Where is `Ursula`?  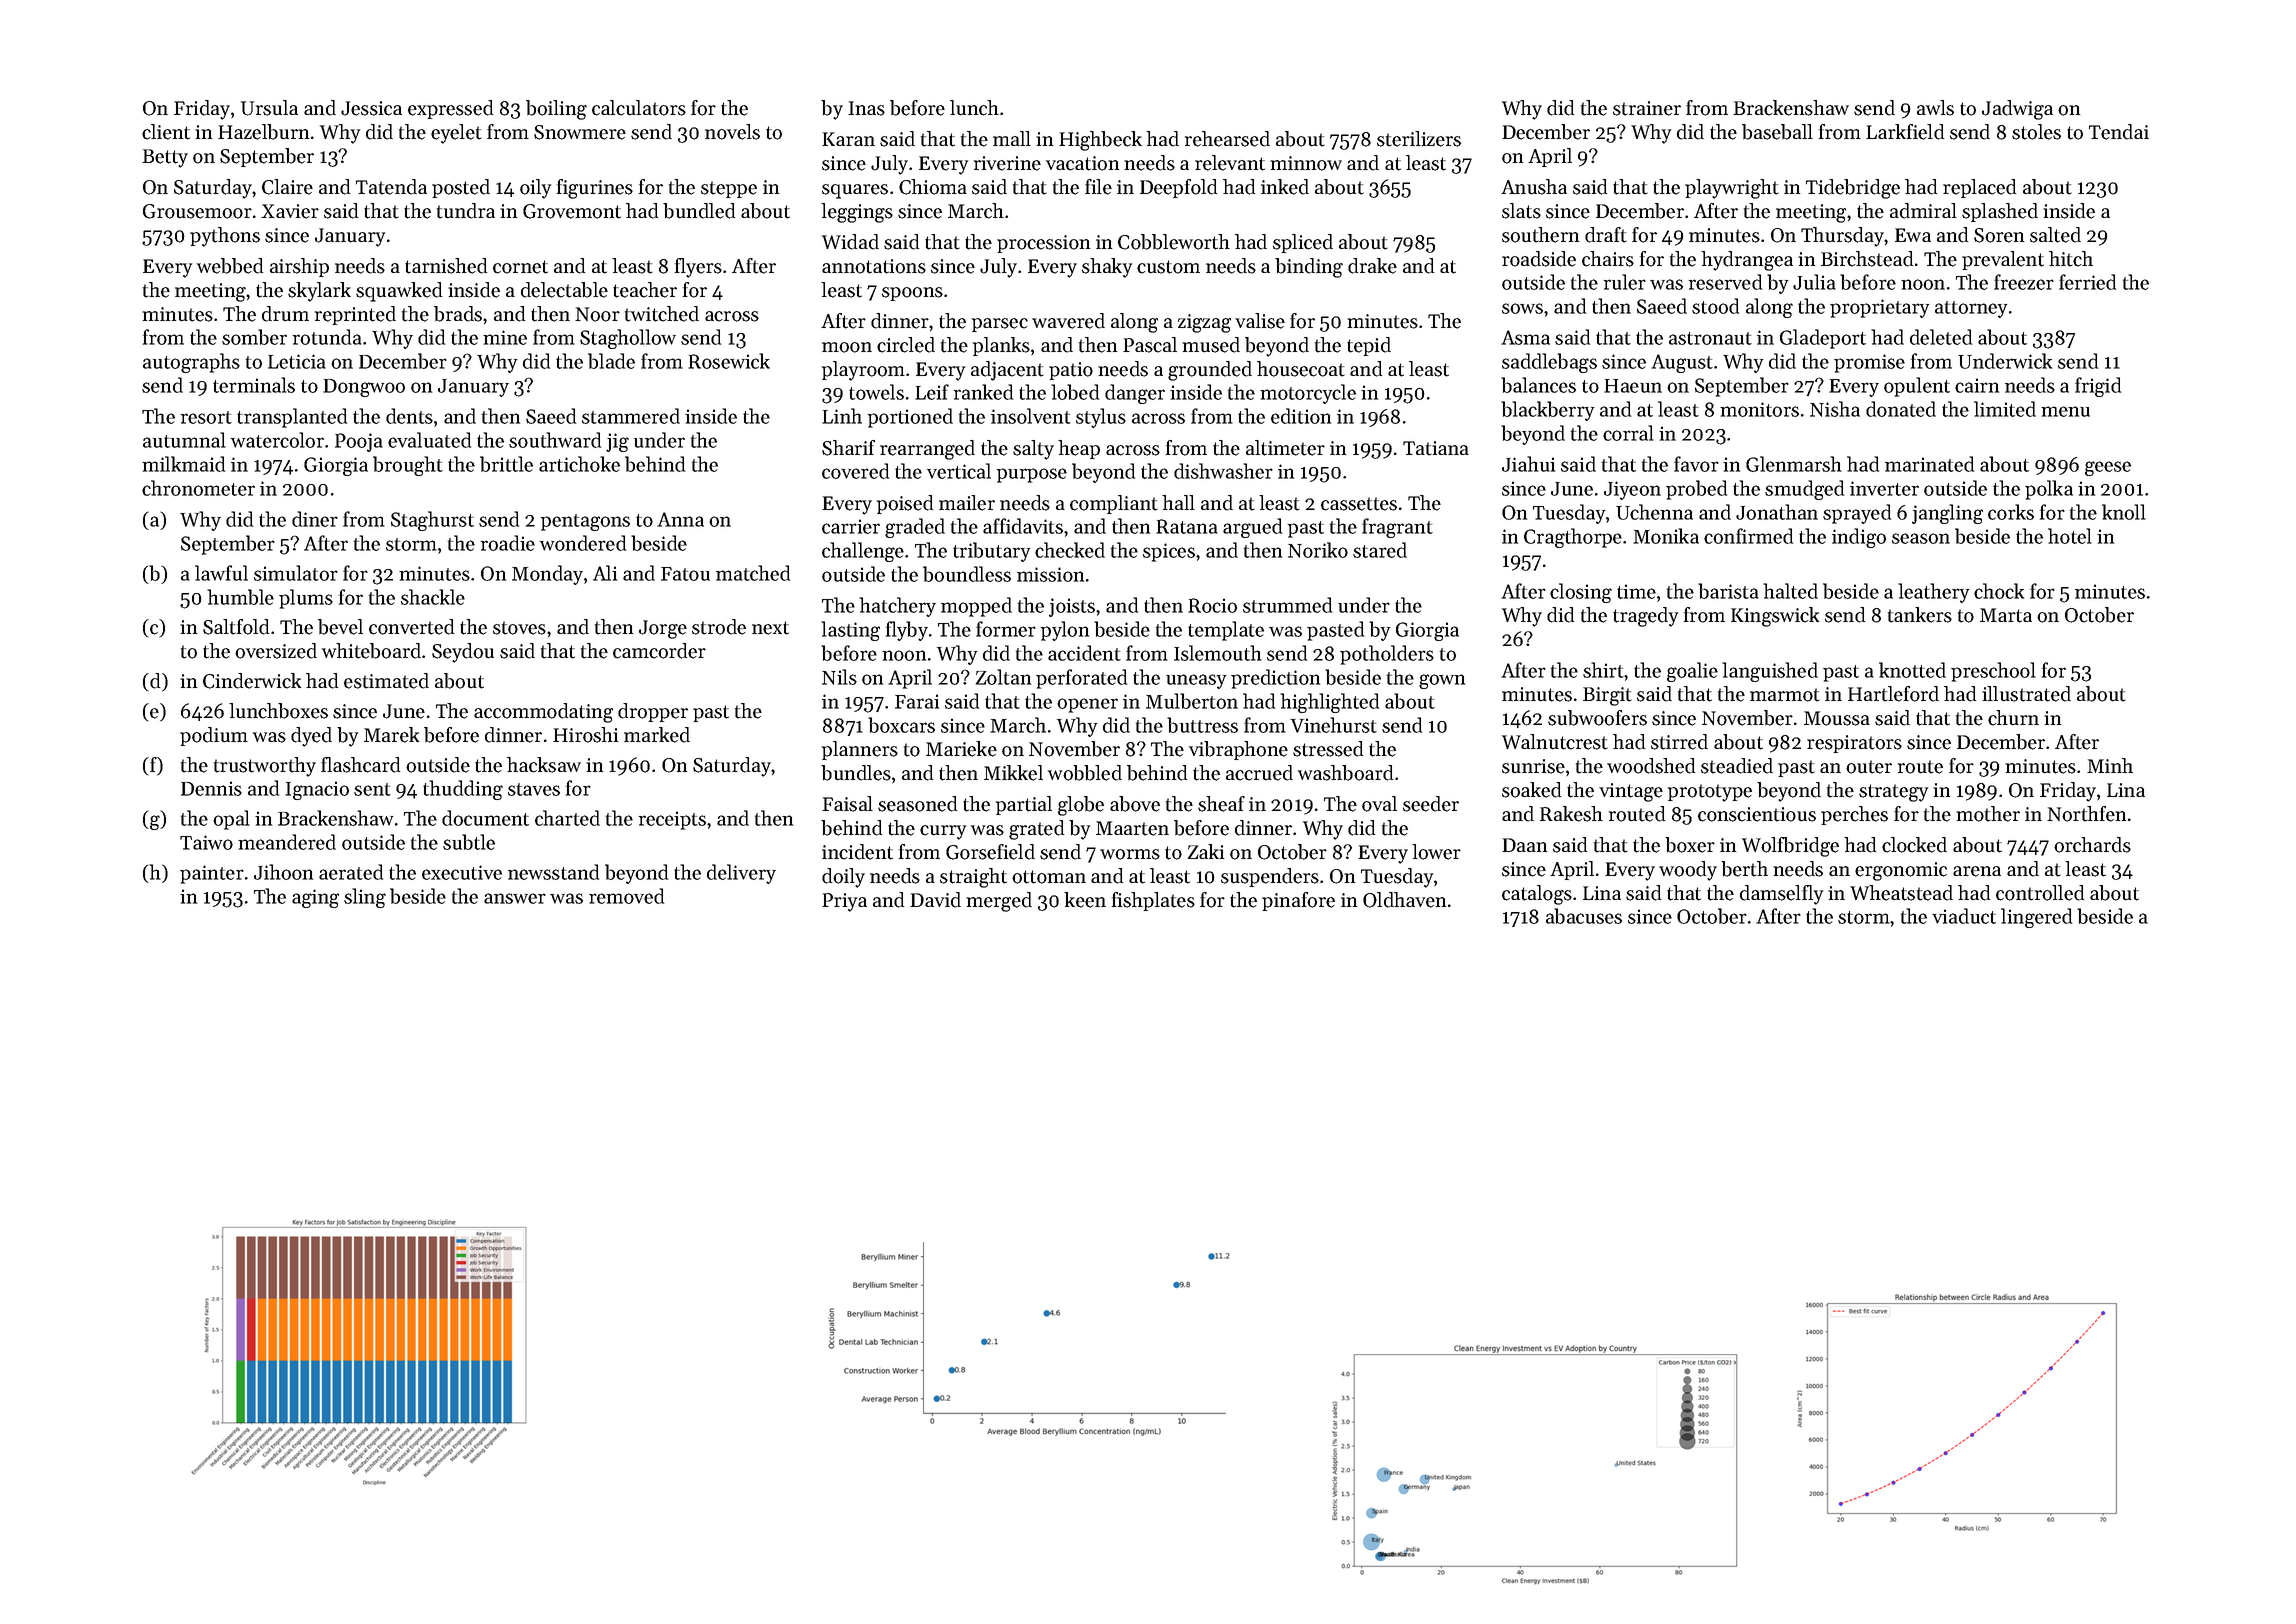 Ursula is located at coordinates (269, 108).
